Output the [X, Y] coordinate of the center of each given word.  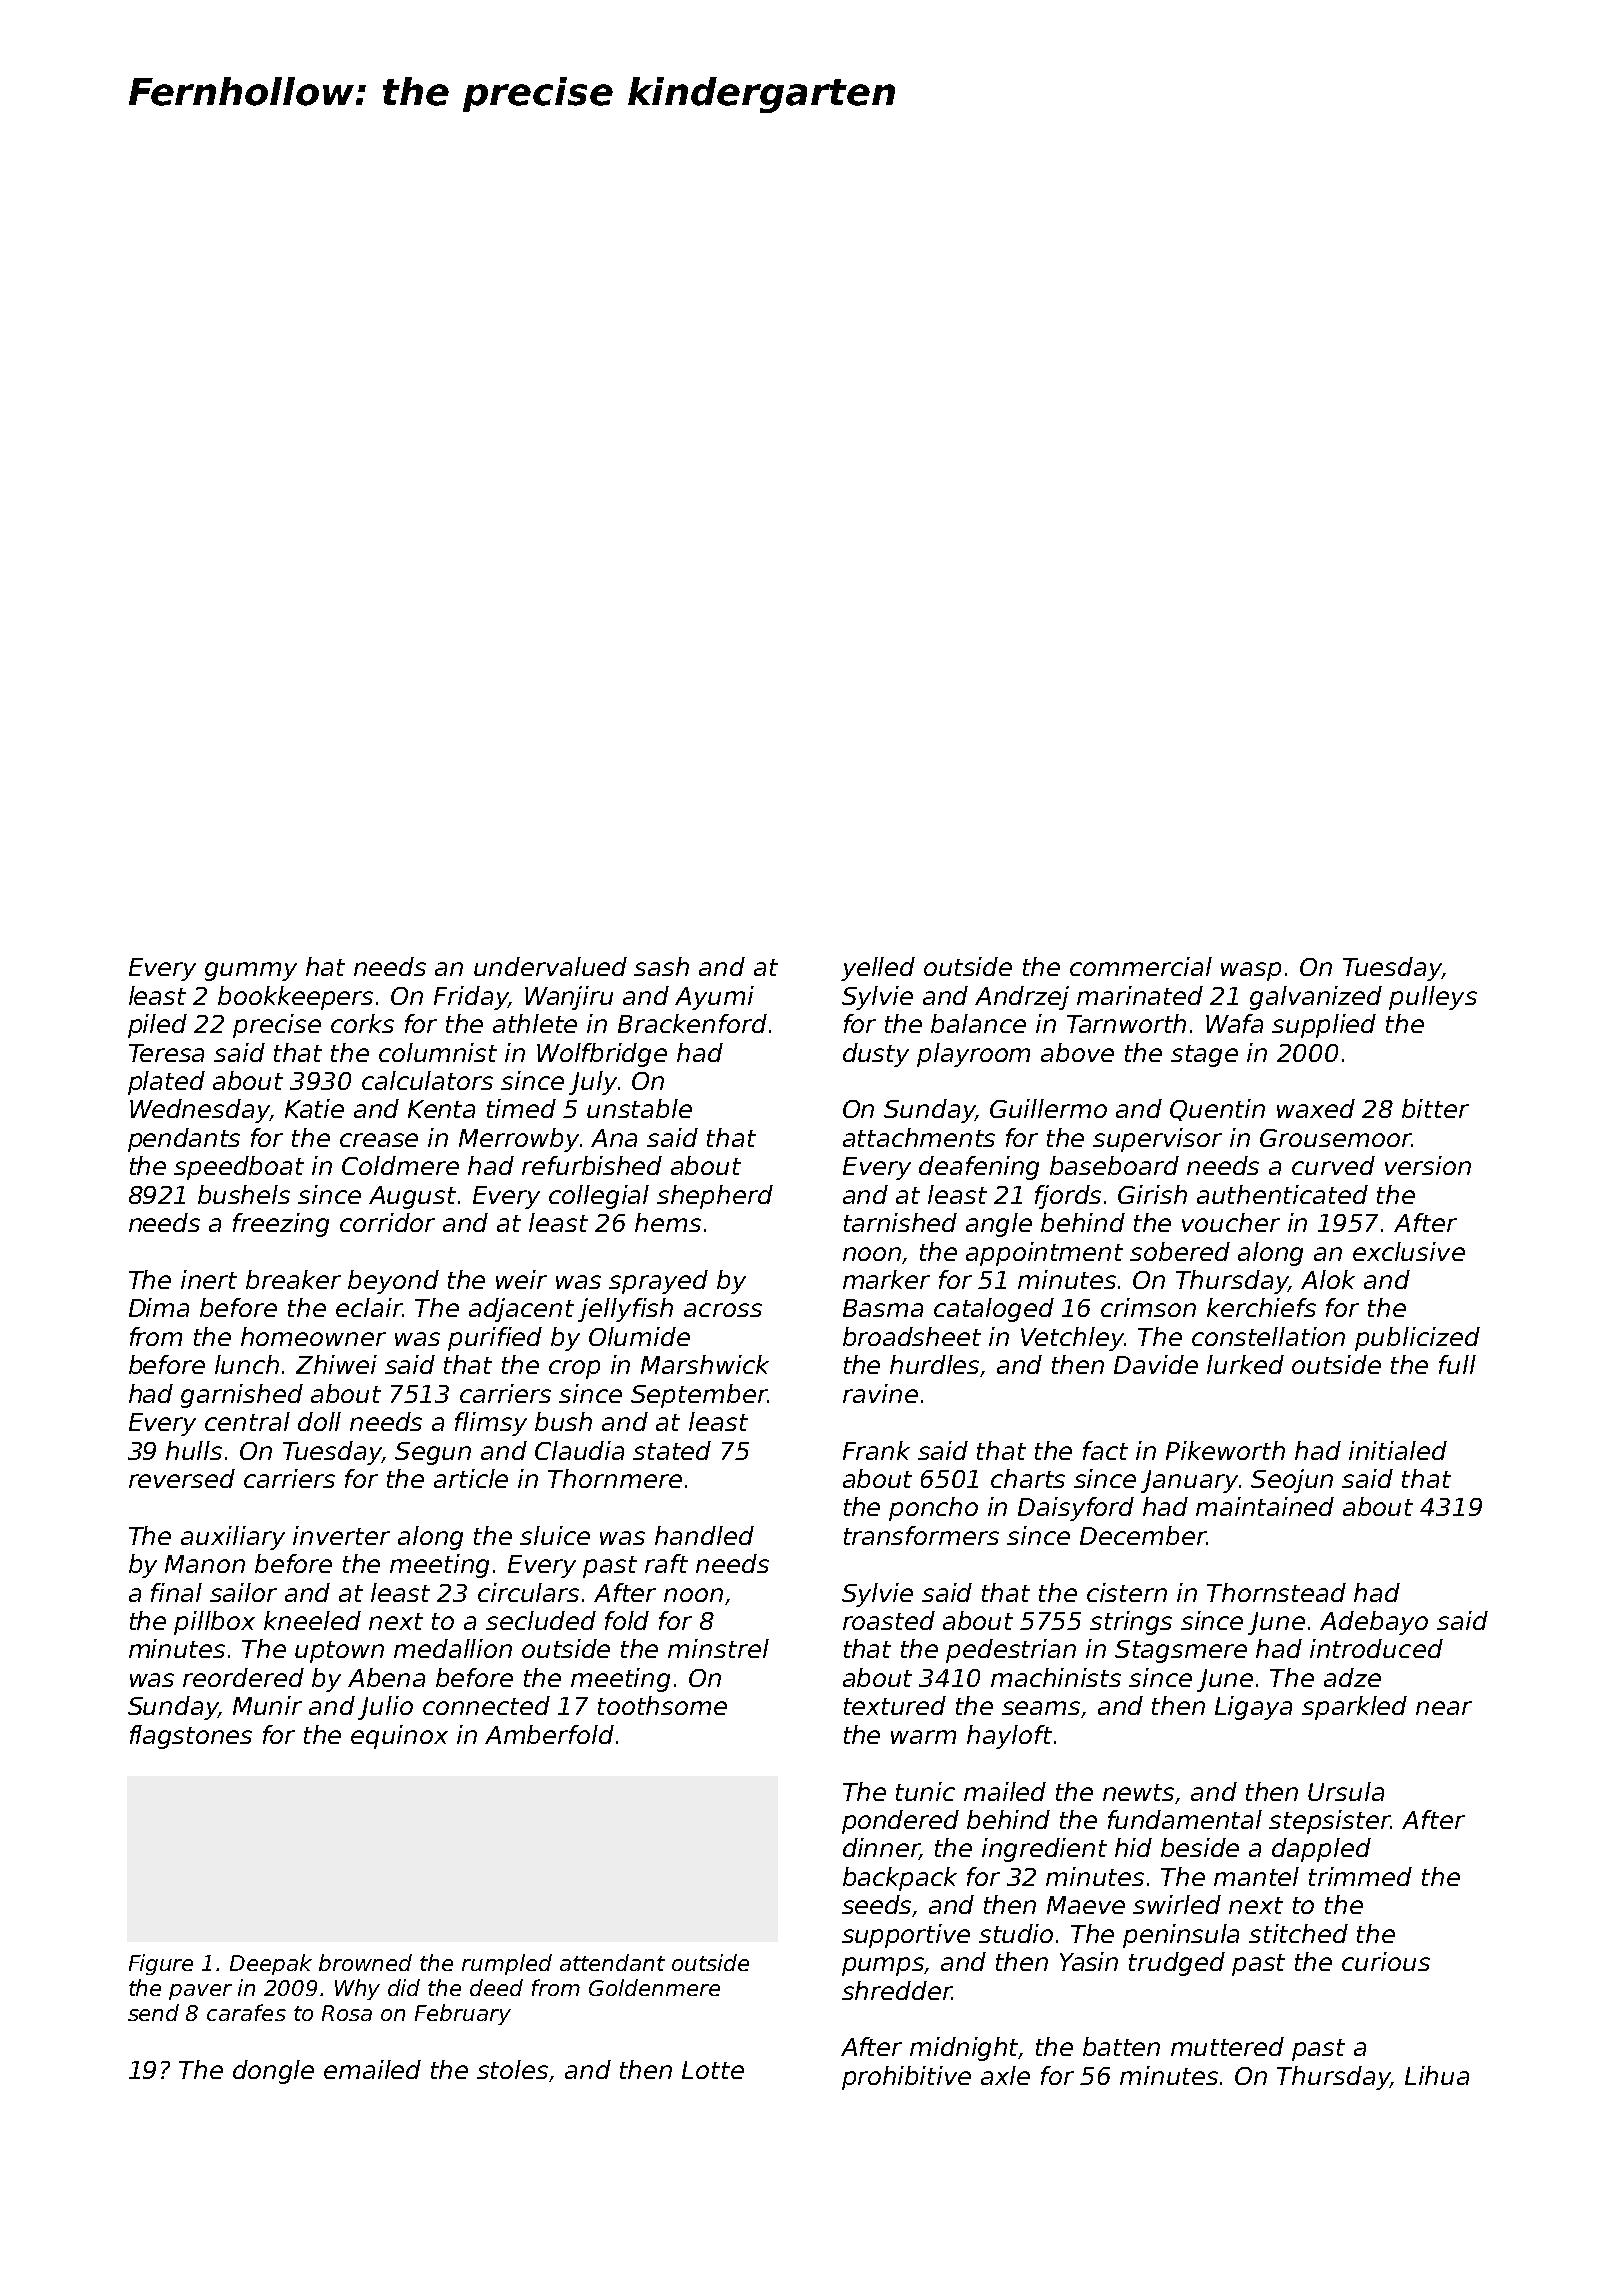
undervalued [550, 966]
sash [661, 966]
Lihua [1437, 2075]
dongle [273, 2072]
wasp [1251, 971]
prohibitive [906, 2078]
